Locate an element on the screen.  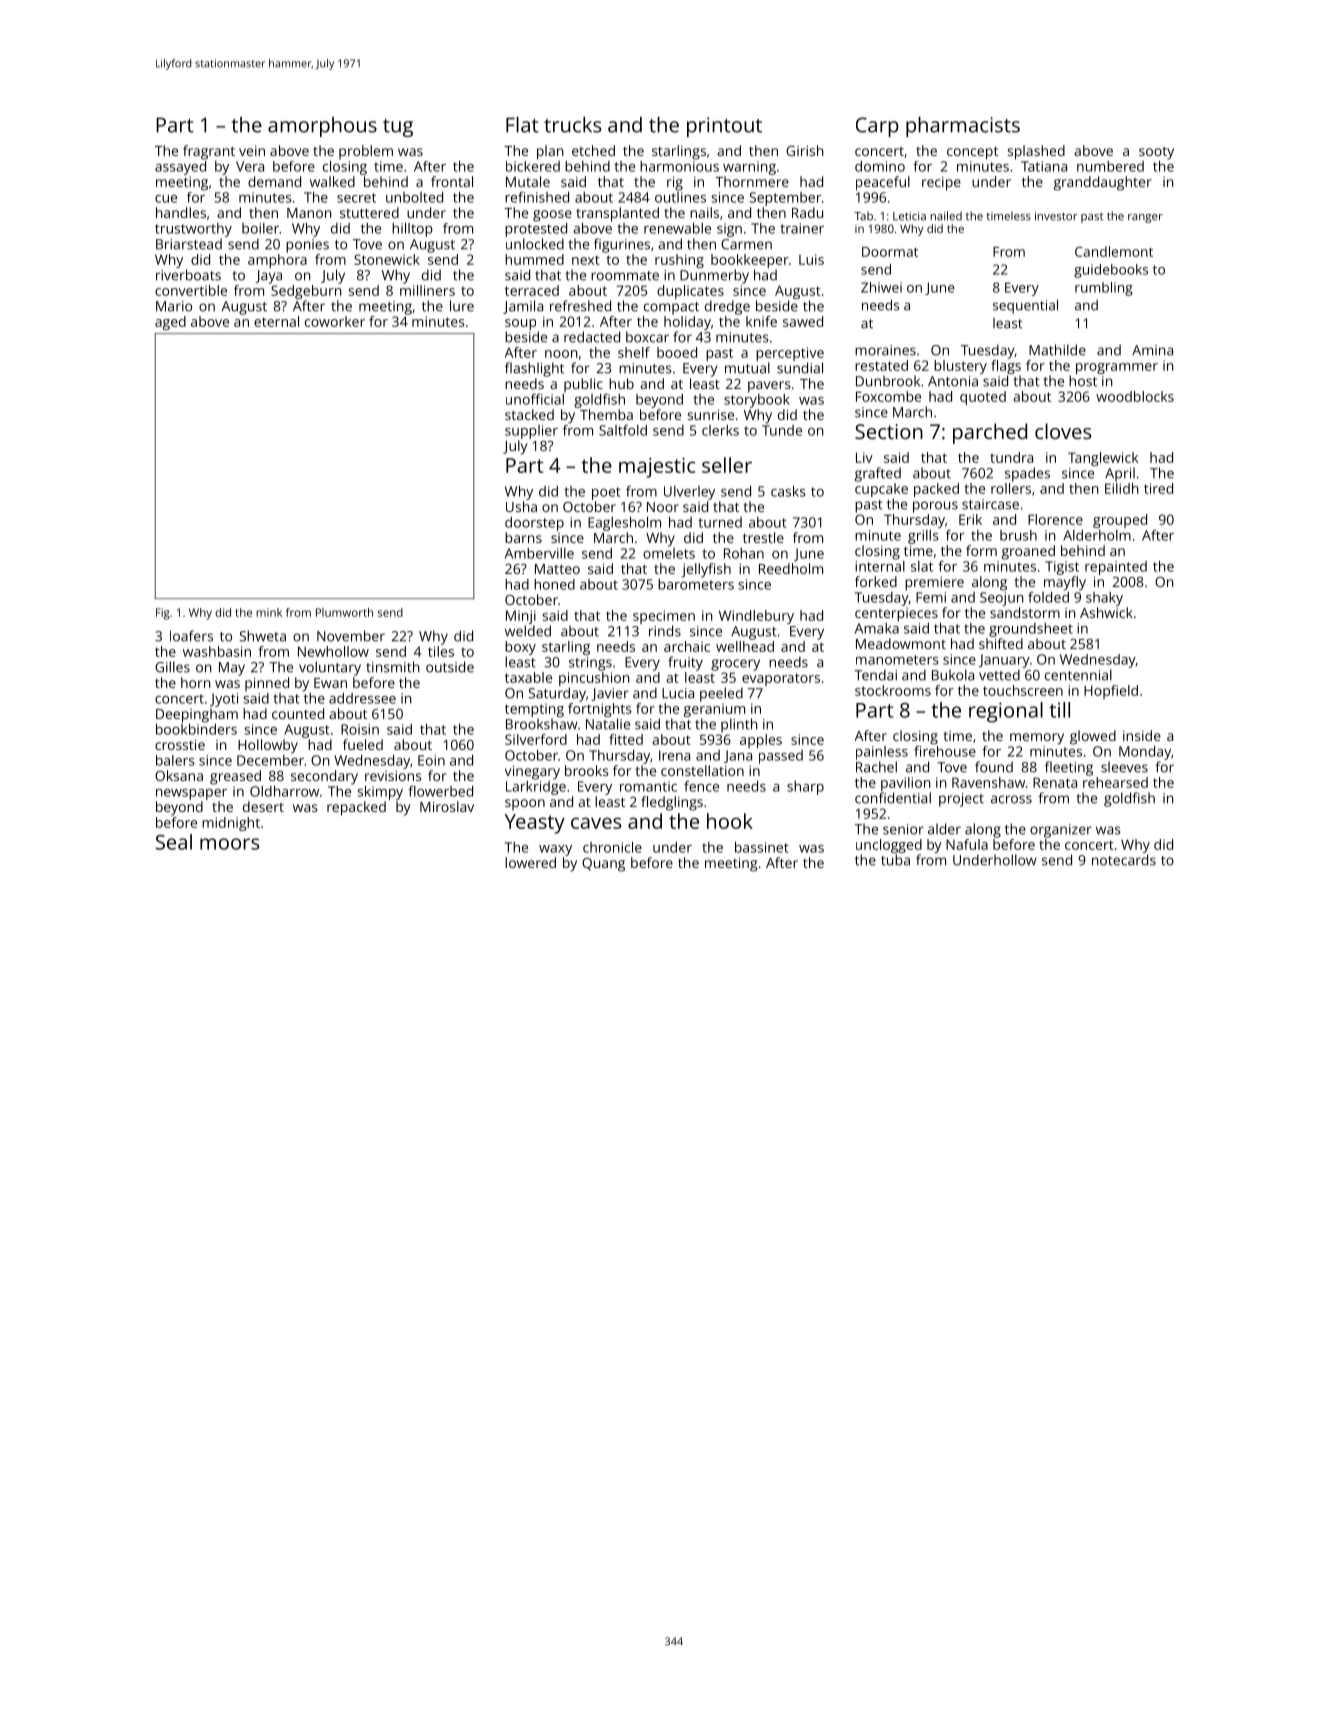
barns is located at coordinates (523, 537).
